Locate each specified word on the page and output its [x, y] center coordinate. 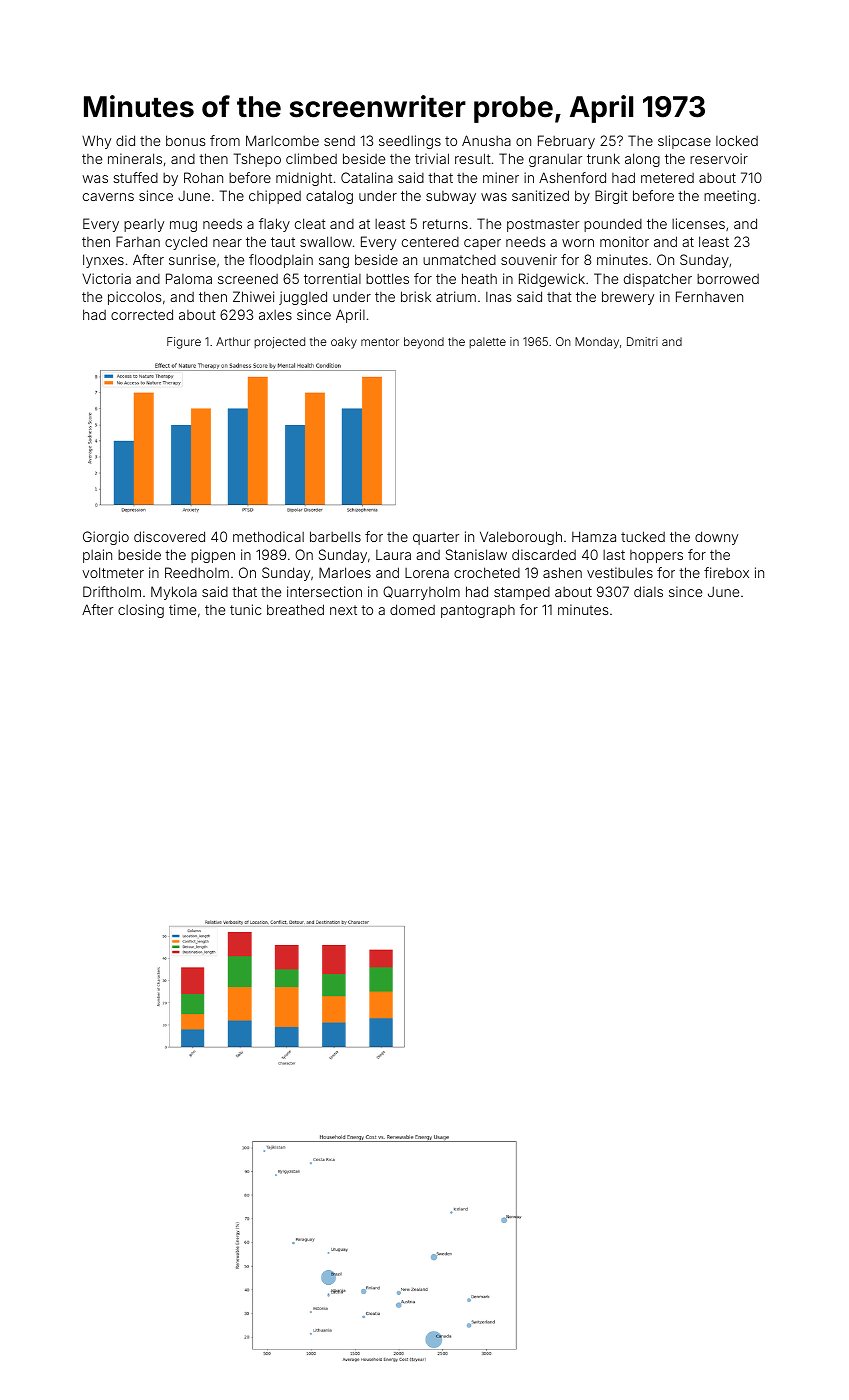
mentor [380, 342]
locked [737, 140]
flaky [274, 225]
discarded [544, 554]
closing [141, 611]
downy [716, 538]
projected [279, 343]
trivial [432, 158]
